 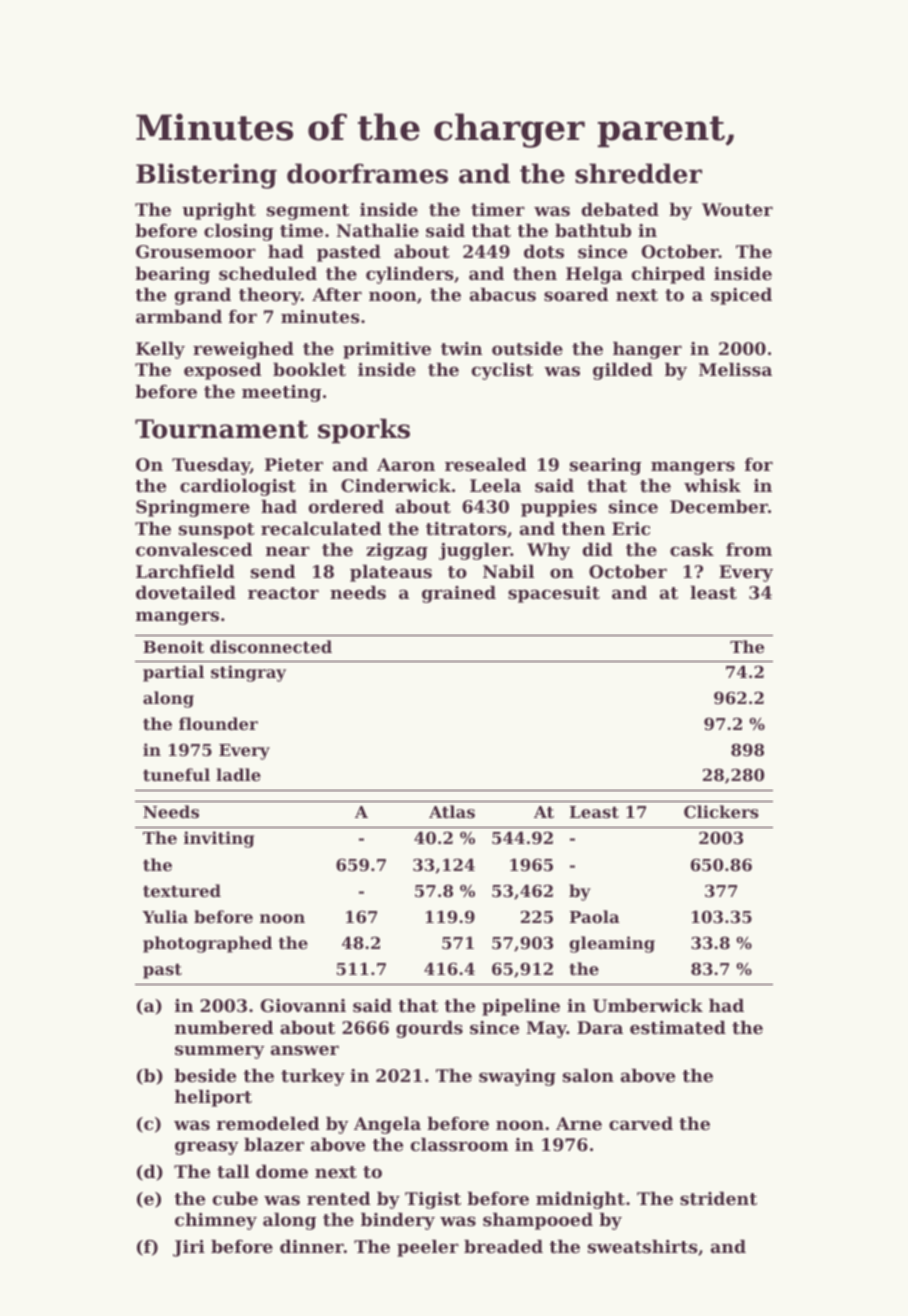 What do you see at coordinates (502, 371) in the screenshot?
I see `cyclist` at bounding box center [502, 371].
